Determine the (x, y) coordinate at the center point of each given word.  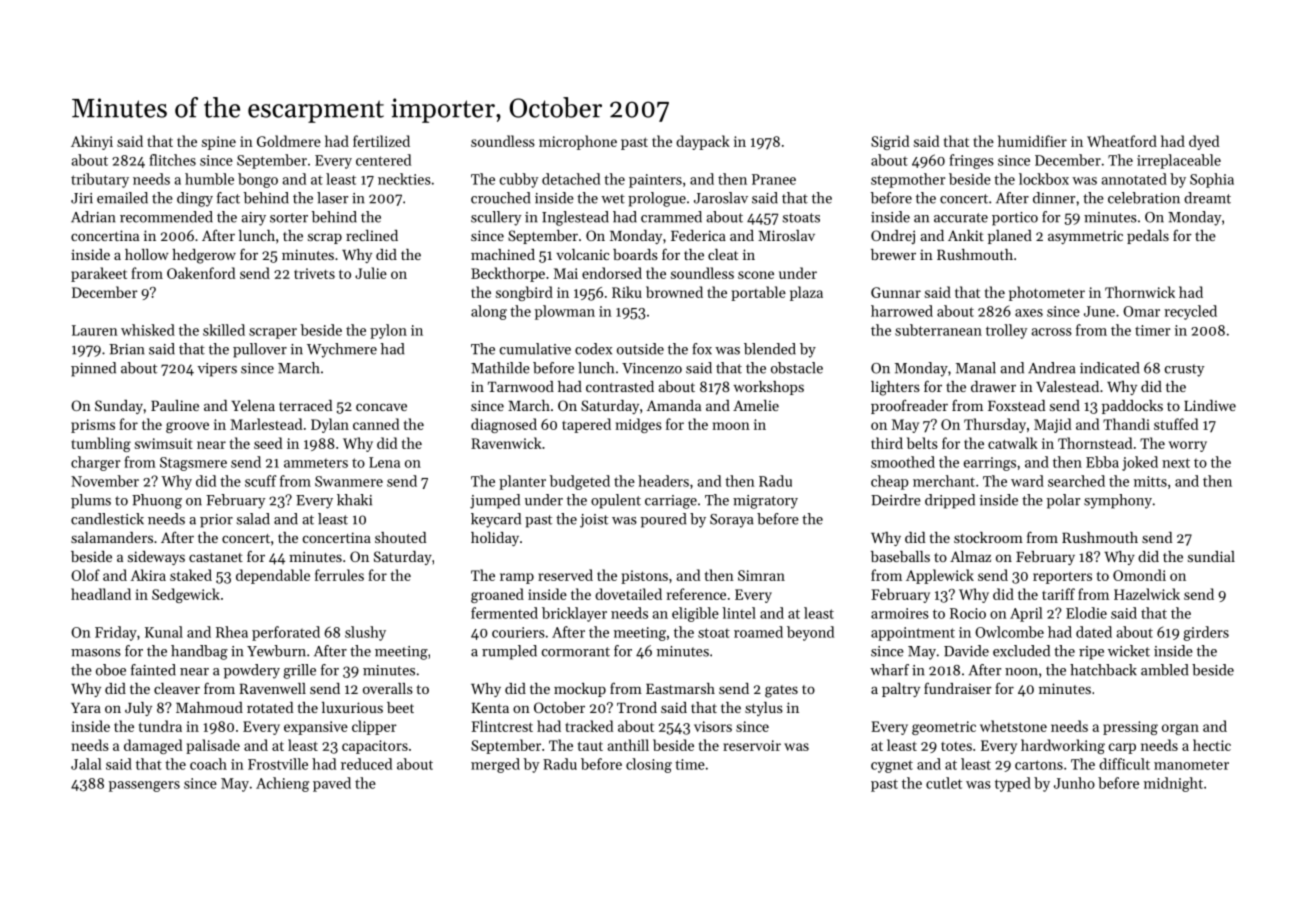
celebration (1144, 198)
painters (655, 181)
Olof (85, 575)
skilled (224, 330)
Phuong (157, 501)
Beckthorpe (508, 274)
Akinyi (92, 142)
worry (1188, 446)
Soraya (732, 521)
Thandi (1126, 424)
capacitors (375, 747)
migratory (765, 502)
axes (1029, 313)
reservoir (752, 745)
